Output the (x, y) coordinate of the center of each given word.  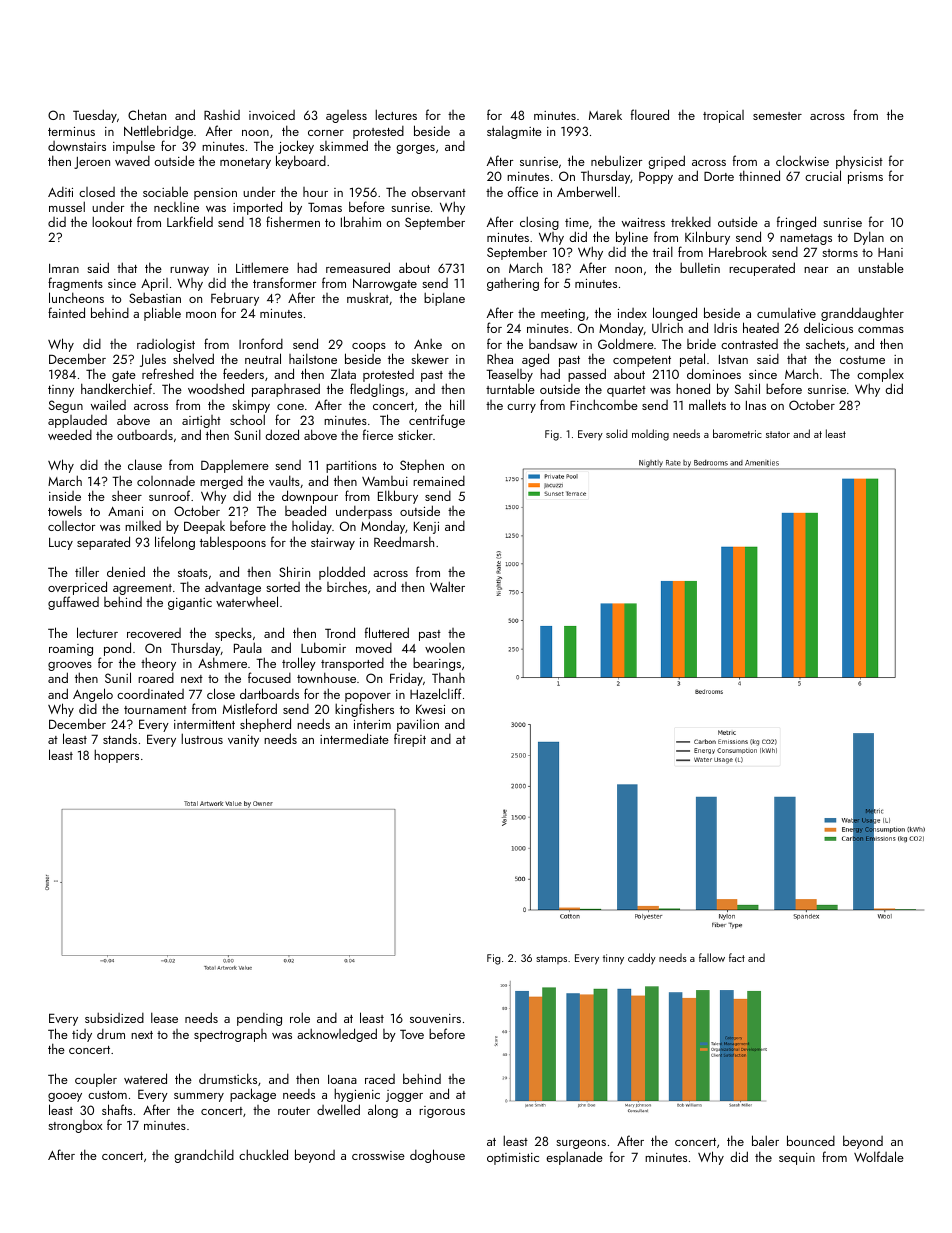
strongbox (75, 1126)
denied (126, 571)
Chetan (147, 114)
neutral (263, 358)
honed (693, 388)
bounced (811, 1140)
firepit (410, 740)
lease (164, 1017)
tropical (723, 116)
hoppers (116, 756)
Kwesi (430, 709)
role (300, 1017)
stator (778, 434)
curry (521, 408)
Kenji (426, 528)
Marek (605, 115)
